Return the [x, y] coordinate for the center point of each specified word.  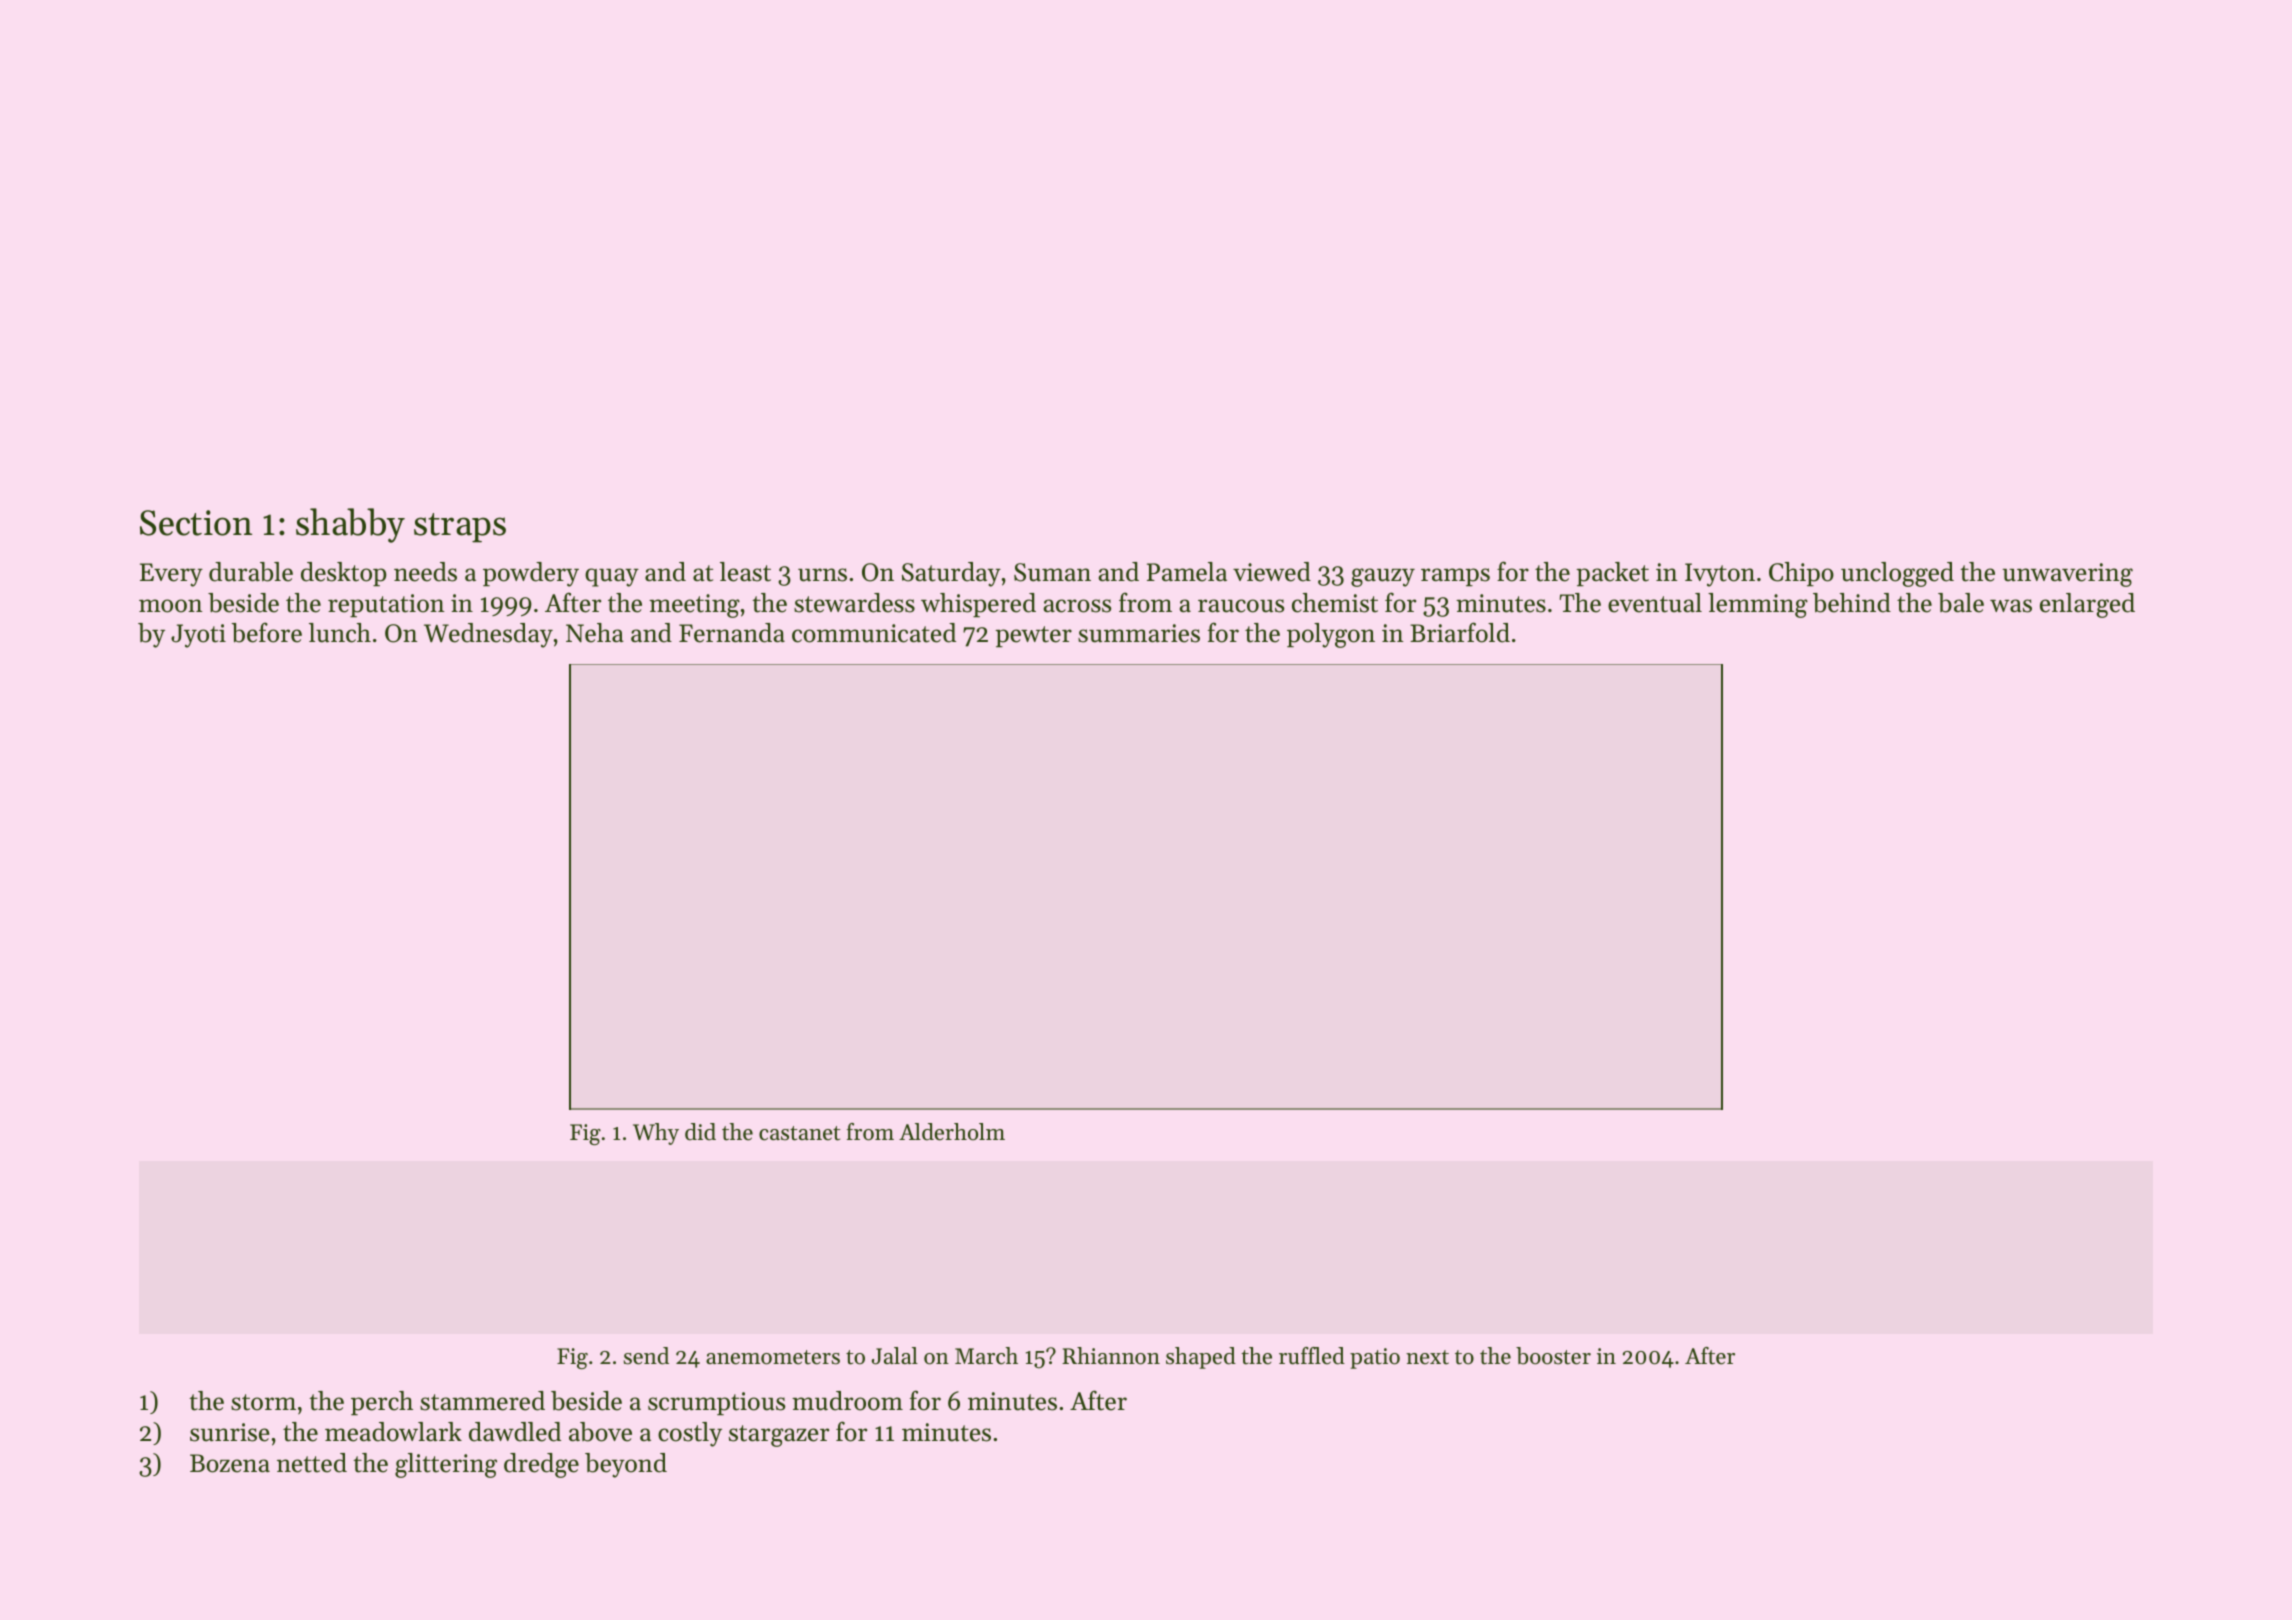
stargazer [779, 1436]
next [1427, 1357]
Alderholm [952, 1132]
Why [656, 1134]
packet [1612, 574]
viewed [1272, 572]
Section [196, 523]
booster [1553, 1356]
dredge [541, 1465]
